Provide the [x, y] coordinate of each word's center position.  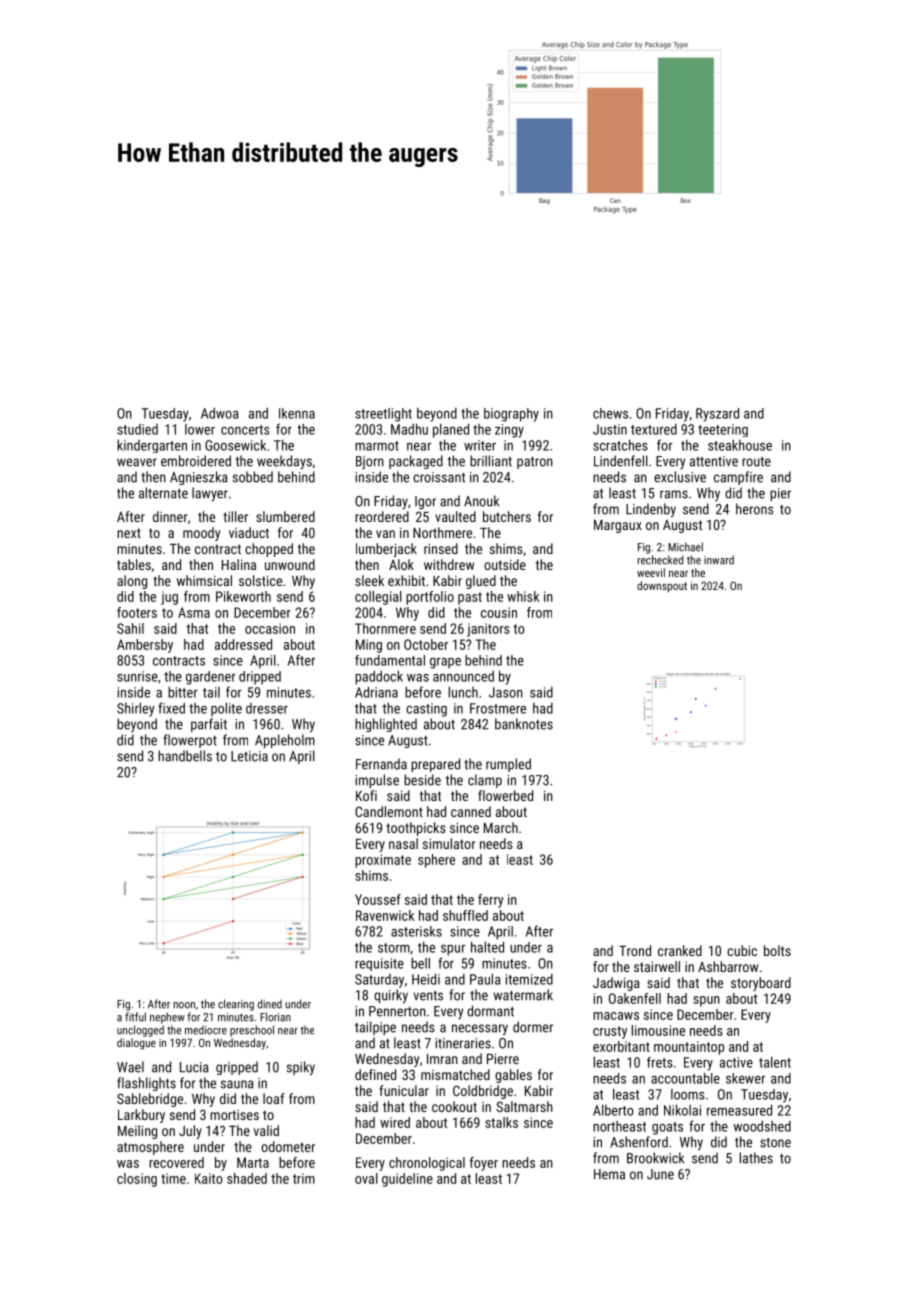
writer [480, 445]
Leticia [249, 756]
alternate [163, 493]
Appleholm [285, 741]
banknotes [524, 724]
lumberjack [386, 550]
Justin [610, 429]
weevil [651, 572]
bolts [777, 950]
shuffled [465, 915]
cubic [742, 950]
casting [426, 710]
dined [270, 1004]
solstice [260, 580]
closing [137, 1180]
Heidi [426, 979]
